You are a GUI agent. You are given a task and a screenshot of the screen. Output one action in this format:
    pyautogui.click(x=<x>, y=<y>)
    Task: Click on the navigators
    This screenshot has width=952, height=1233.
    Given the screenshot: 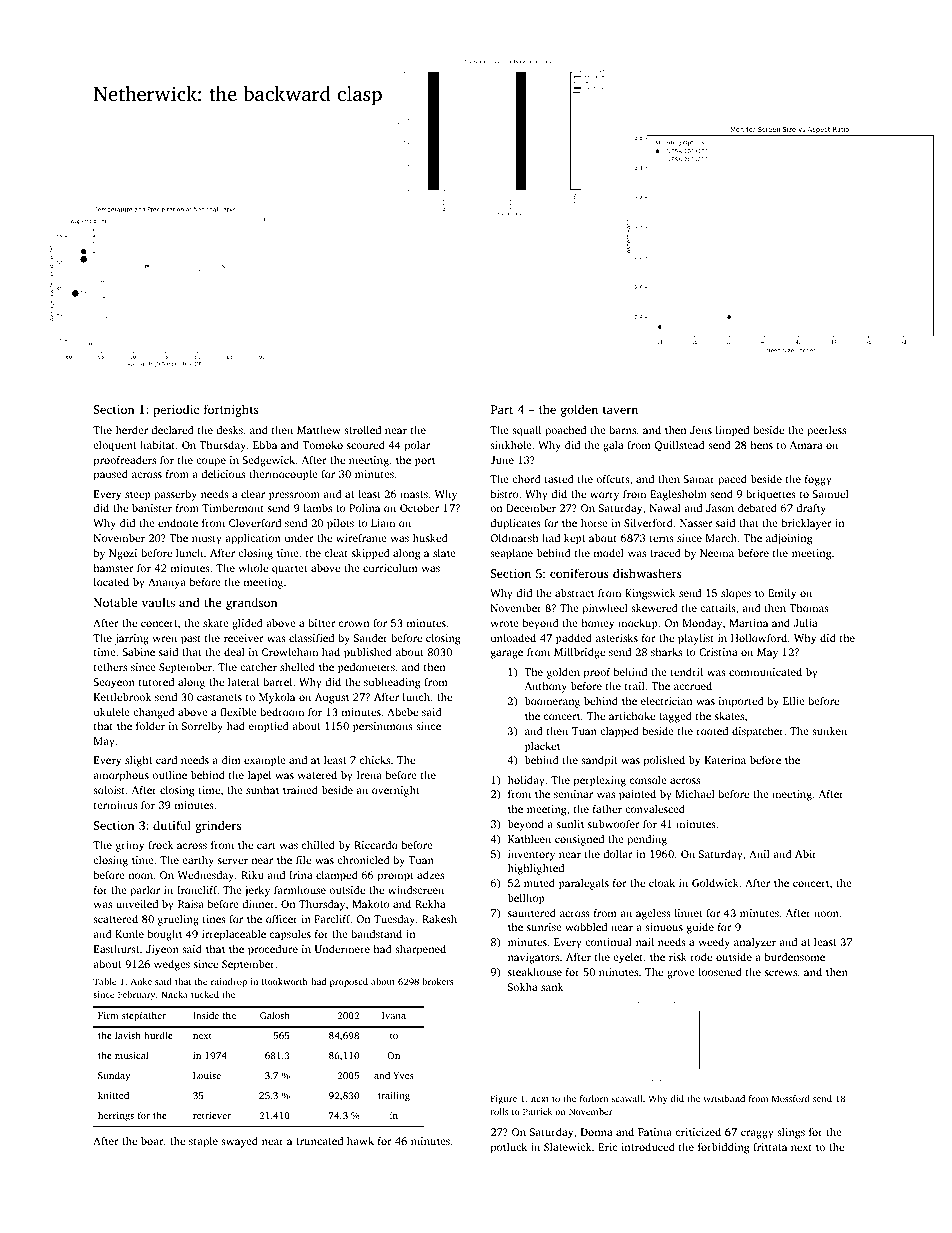 What is the action you would take?
    pyautogui.click(x=533, y=958)
